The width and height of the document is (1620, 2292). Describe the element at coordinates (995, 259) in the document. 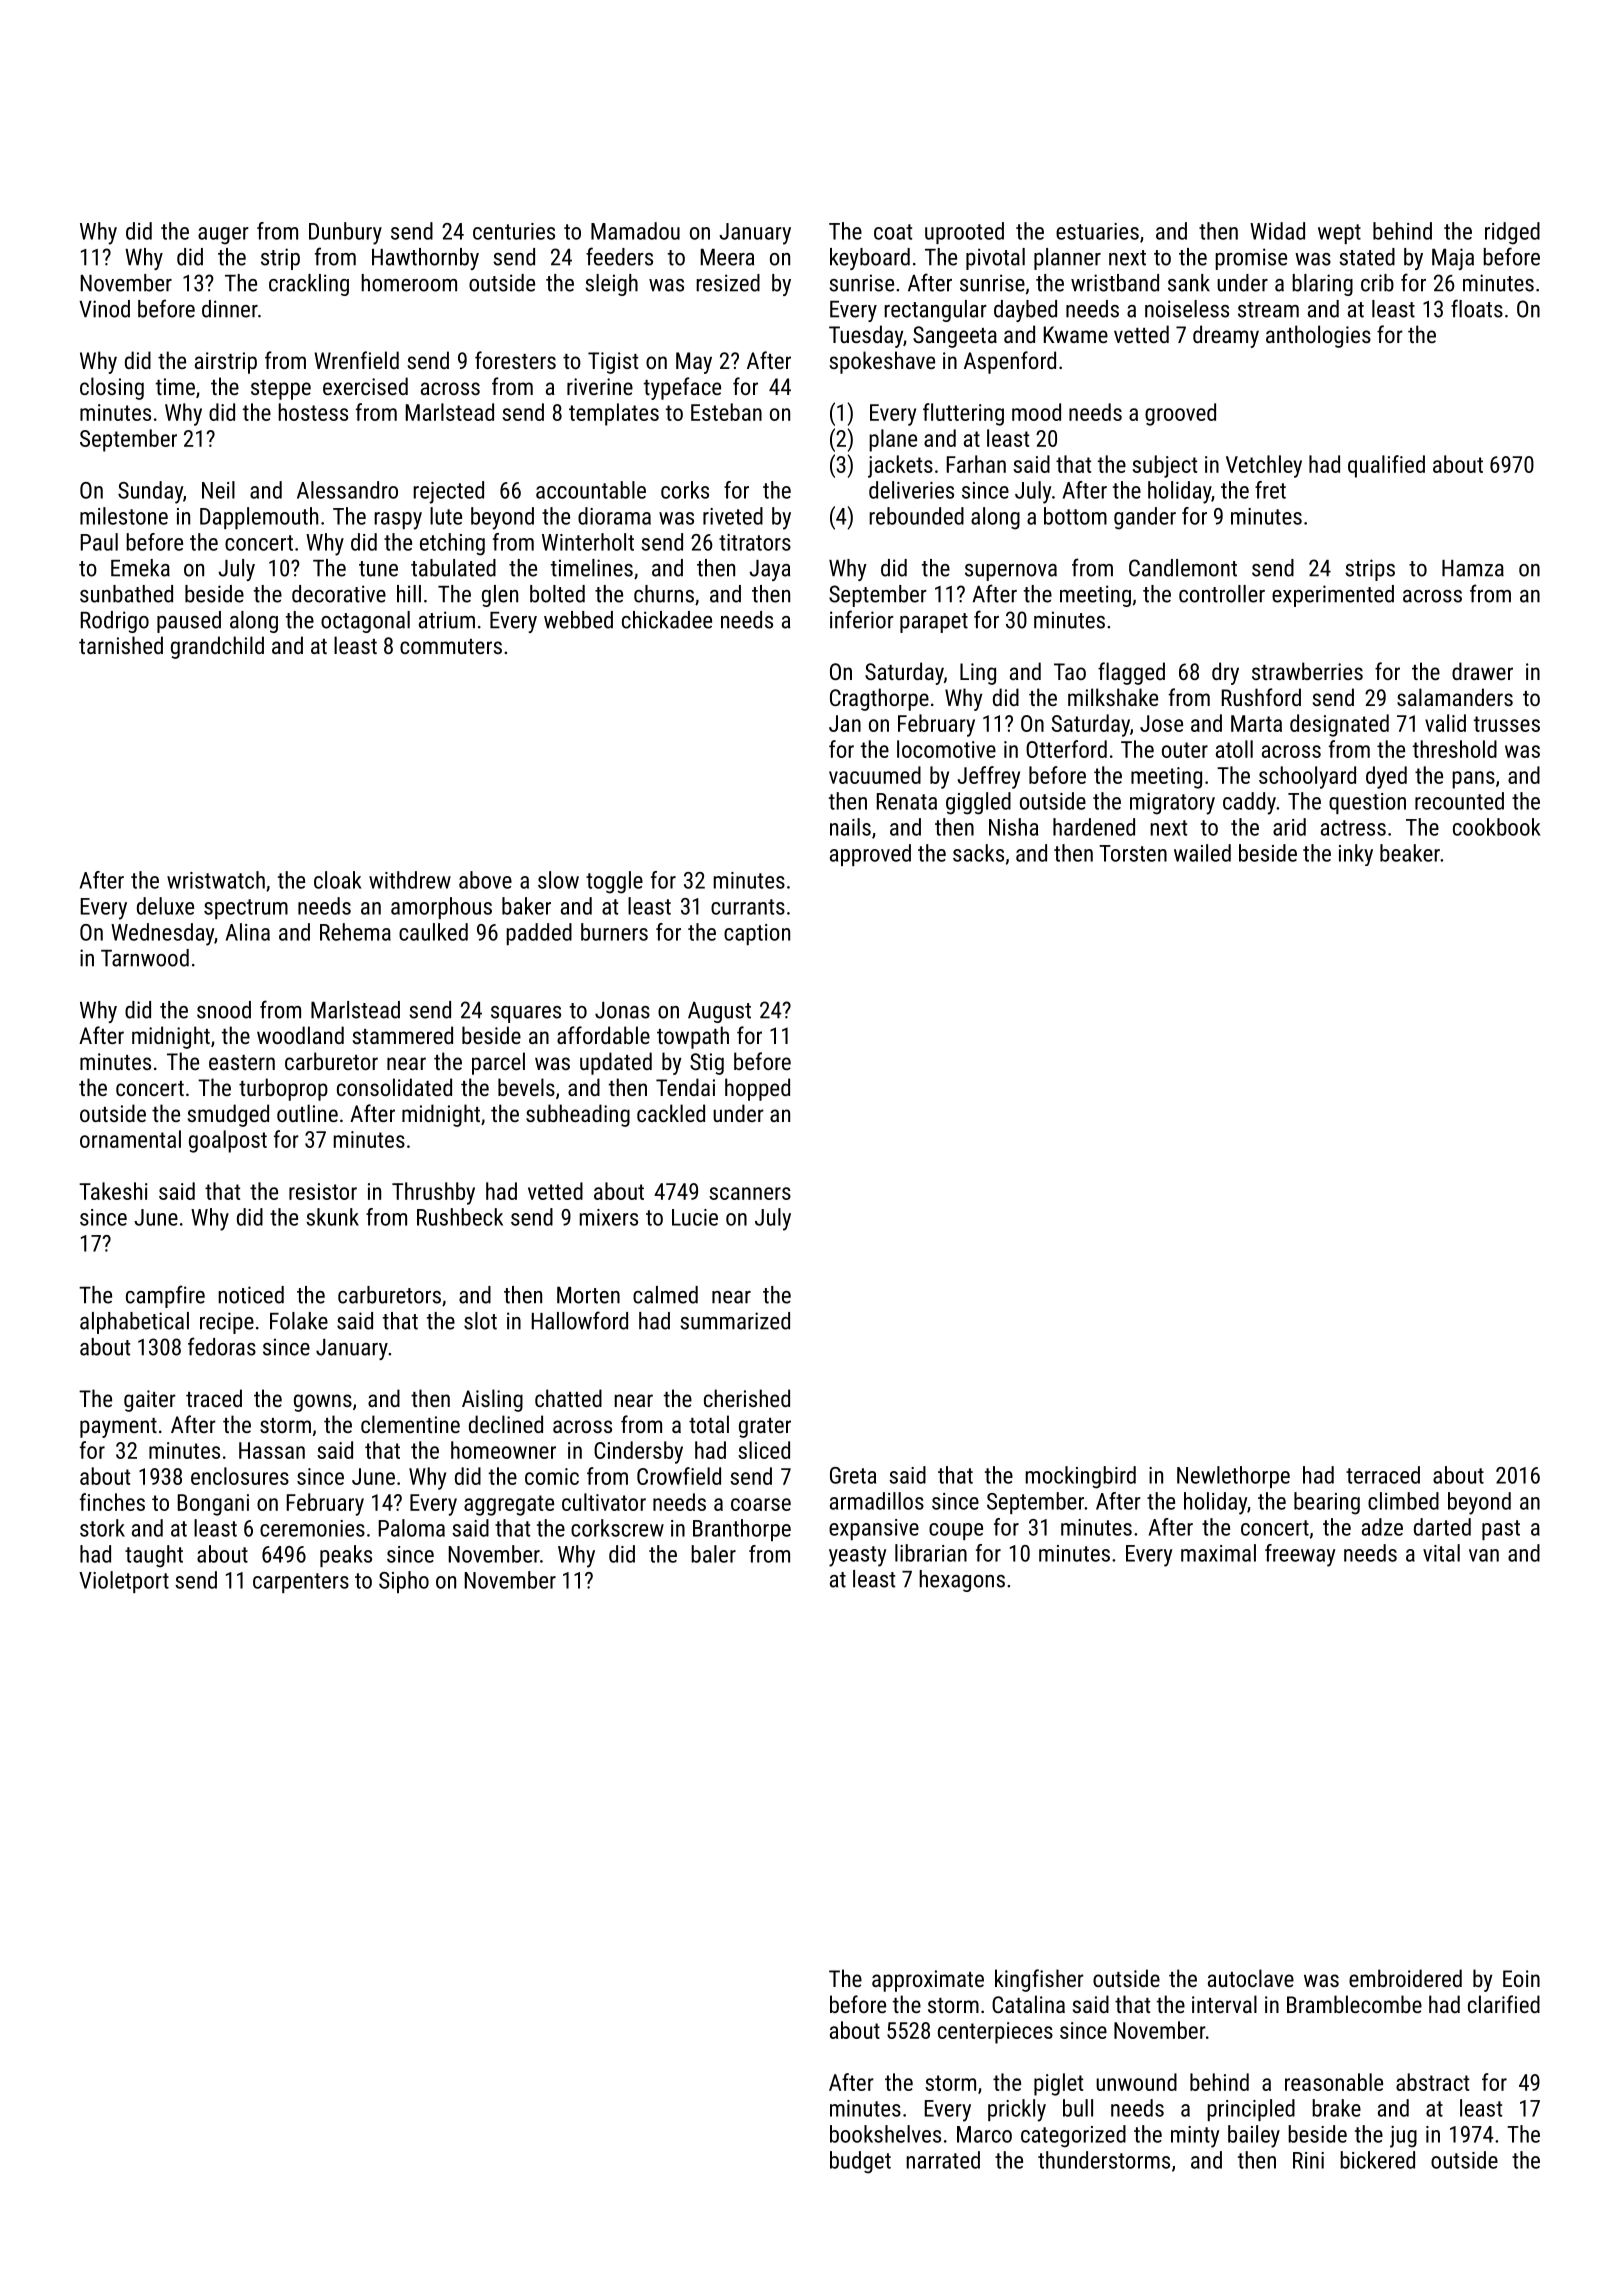

I see `pivotal` at that location.
